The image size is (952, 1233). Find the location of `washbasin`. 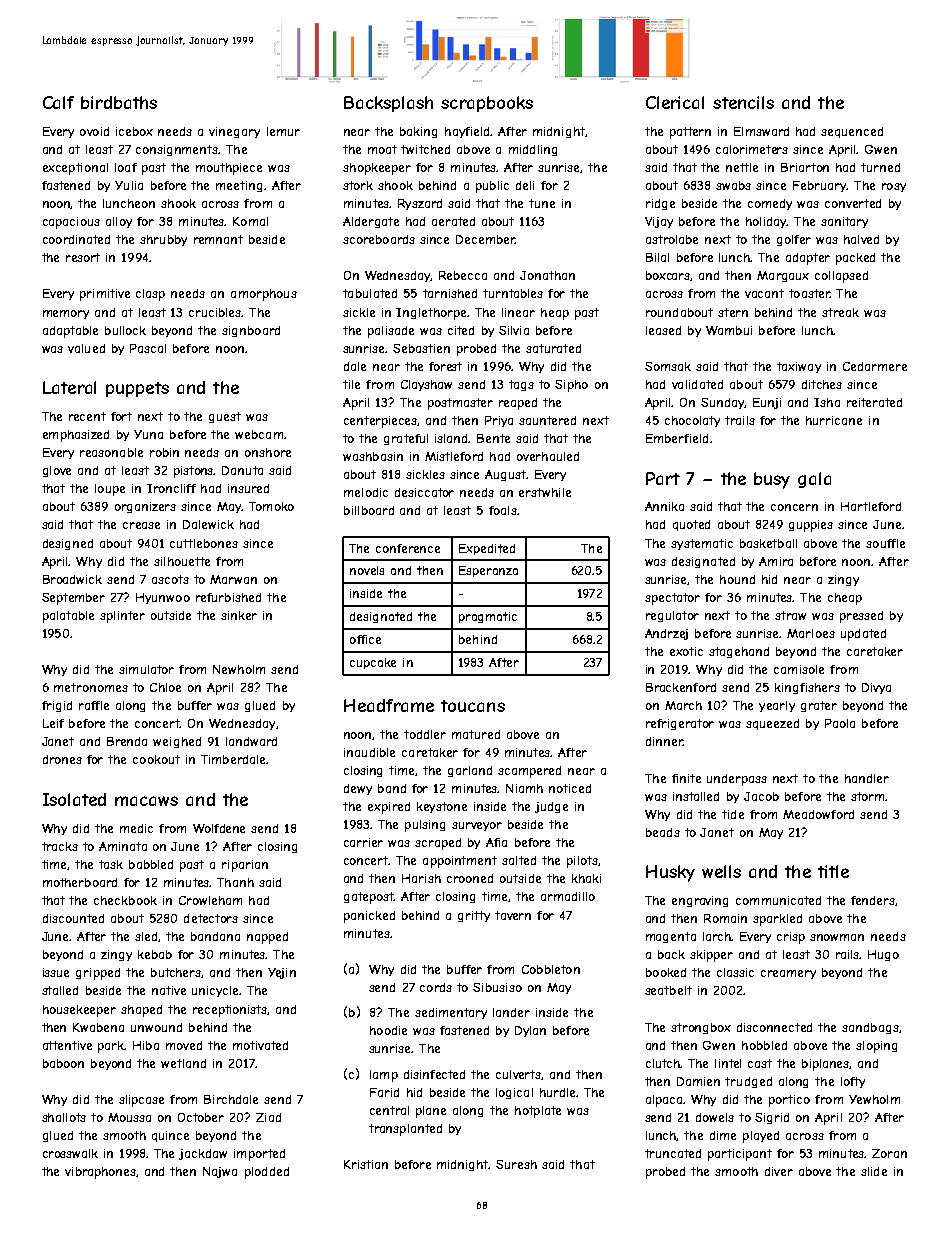

washbasin is located at coordinates (373, 456).
